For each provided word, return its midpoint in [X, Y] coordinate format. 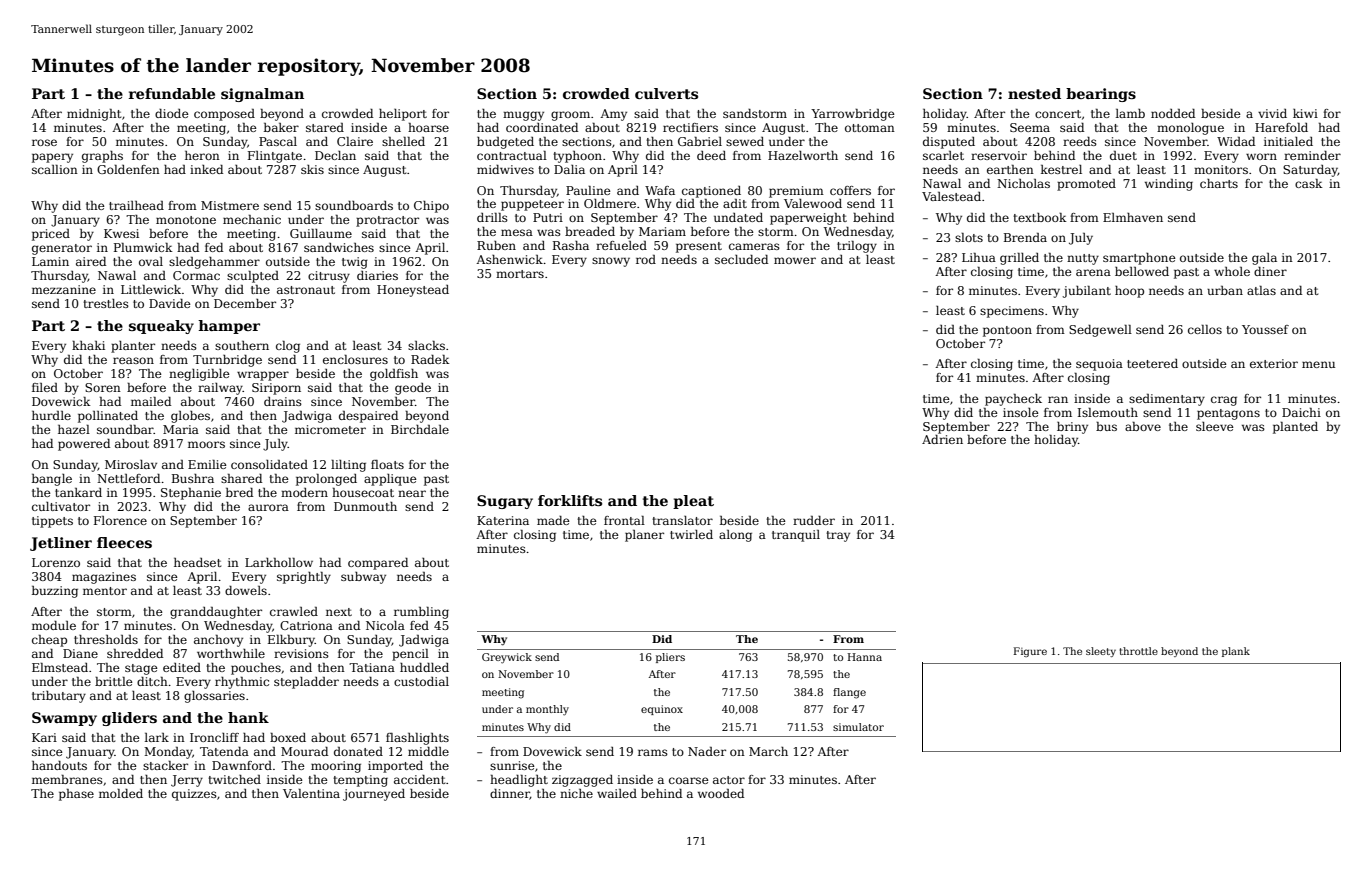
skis [312, 169]
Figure [1030, 652]
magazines [104, 578]
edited [182, 667]
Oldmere [610, 203]
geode [413, 389]
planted [1295, 428]
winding [1169, 185]
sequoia [1099, 365]
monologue [1190, 129]
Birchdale [420, 429]
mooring [336, 767]
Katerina [503, 520]
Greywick [507, 658]
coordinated [542, 127]
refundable [172, 93]
